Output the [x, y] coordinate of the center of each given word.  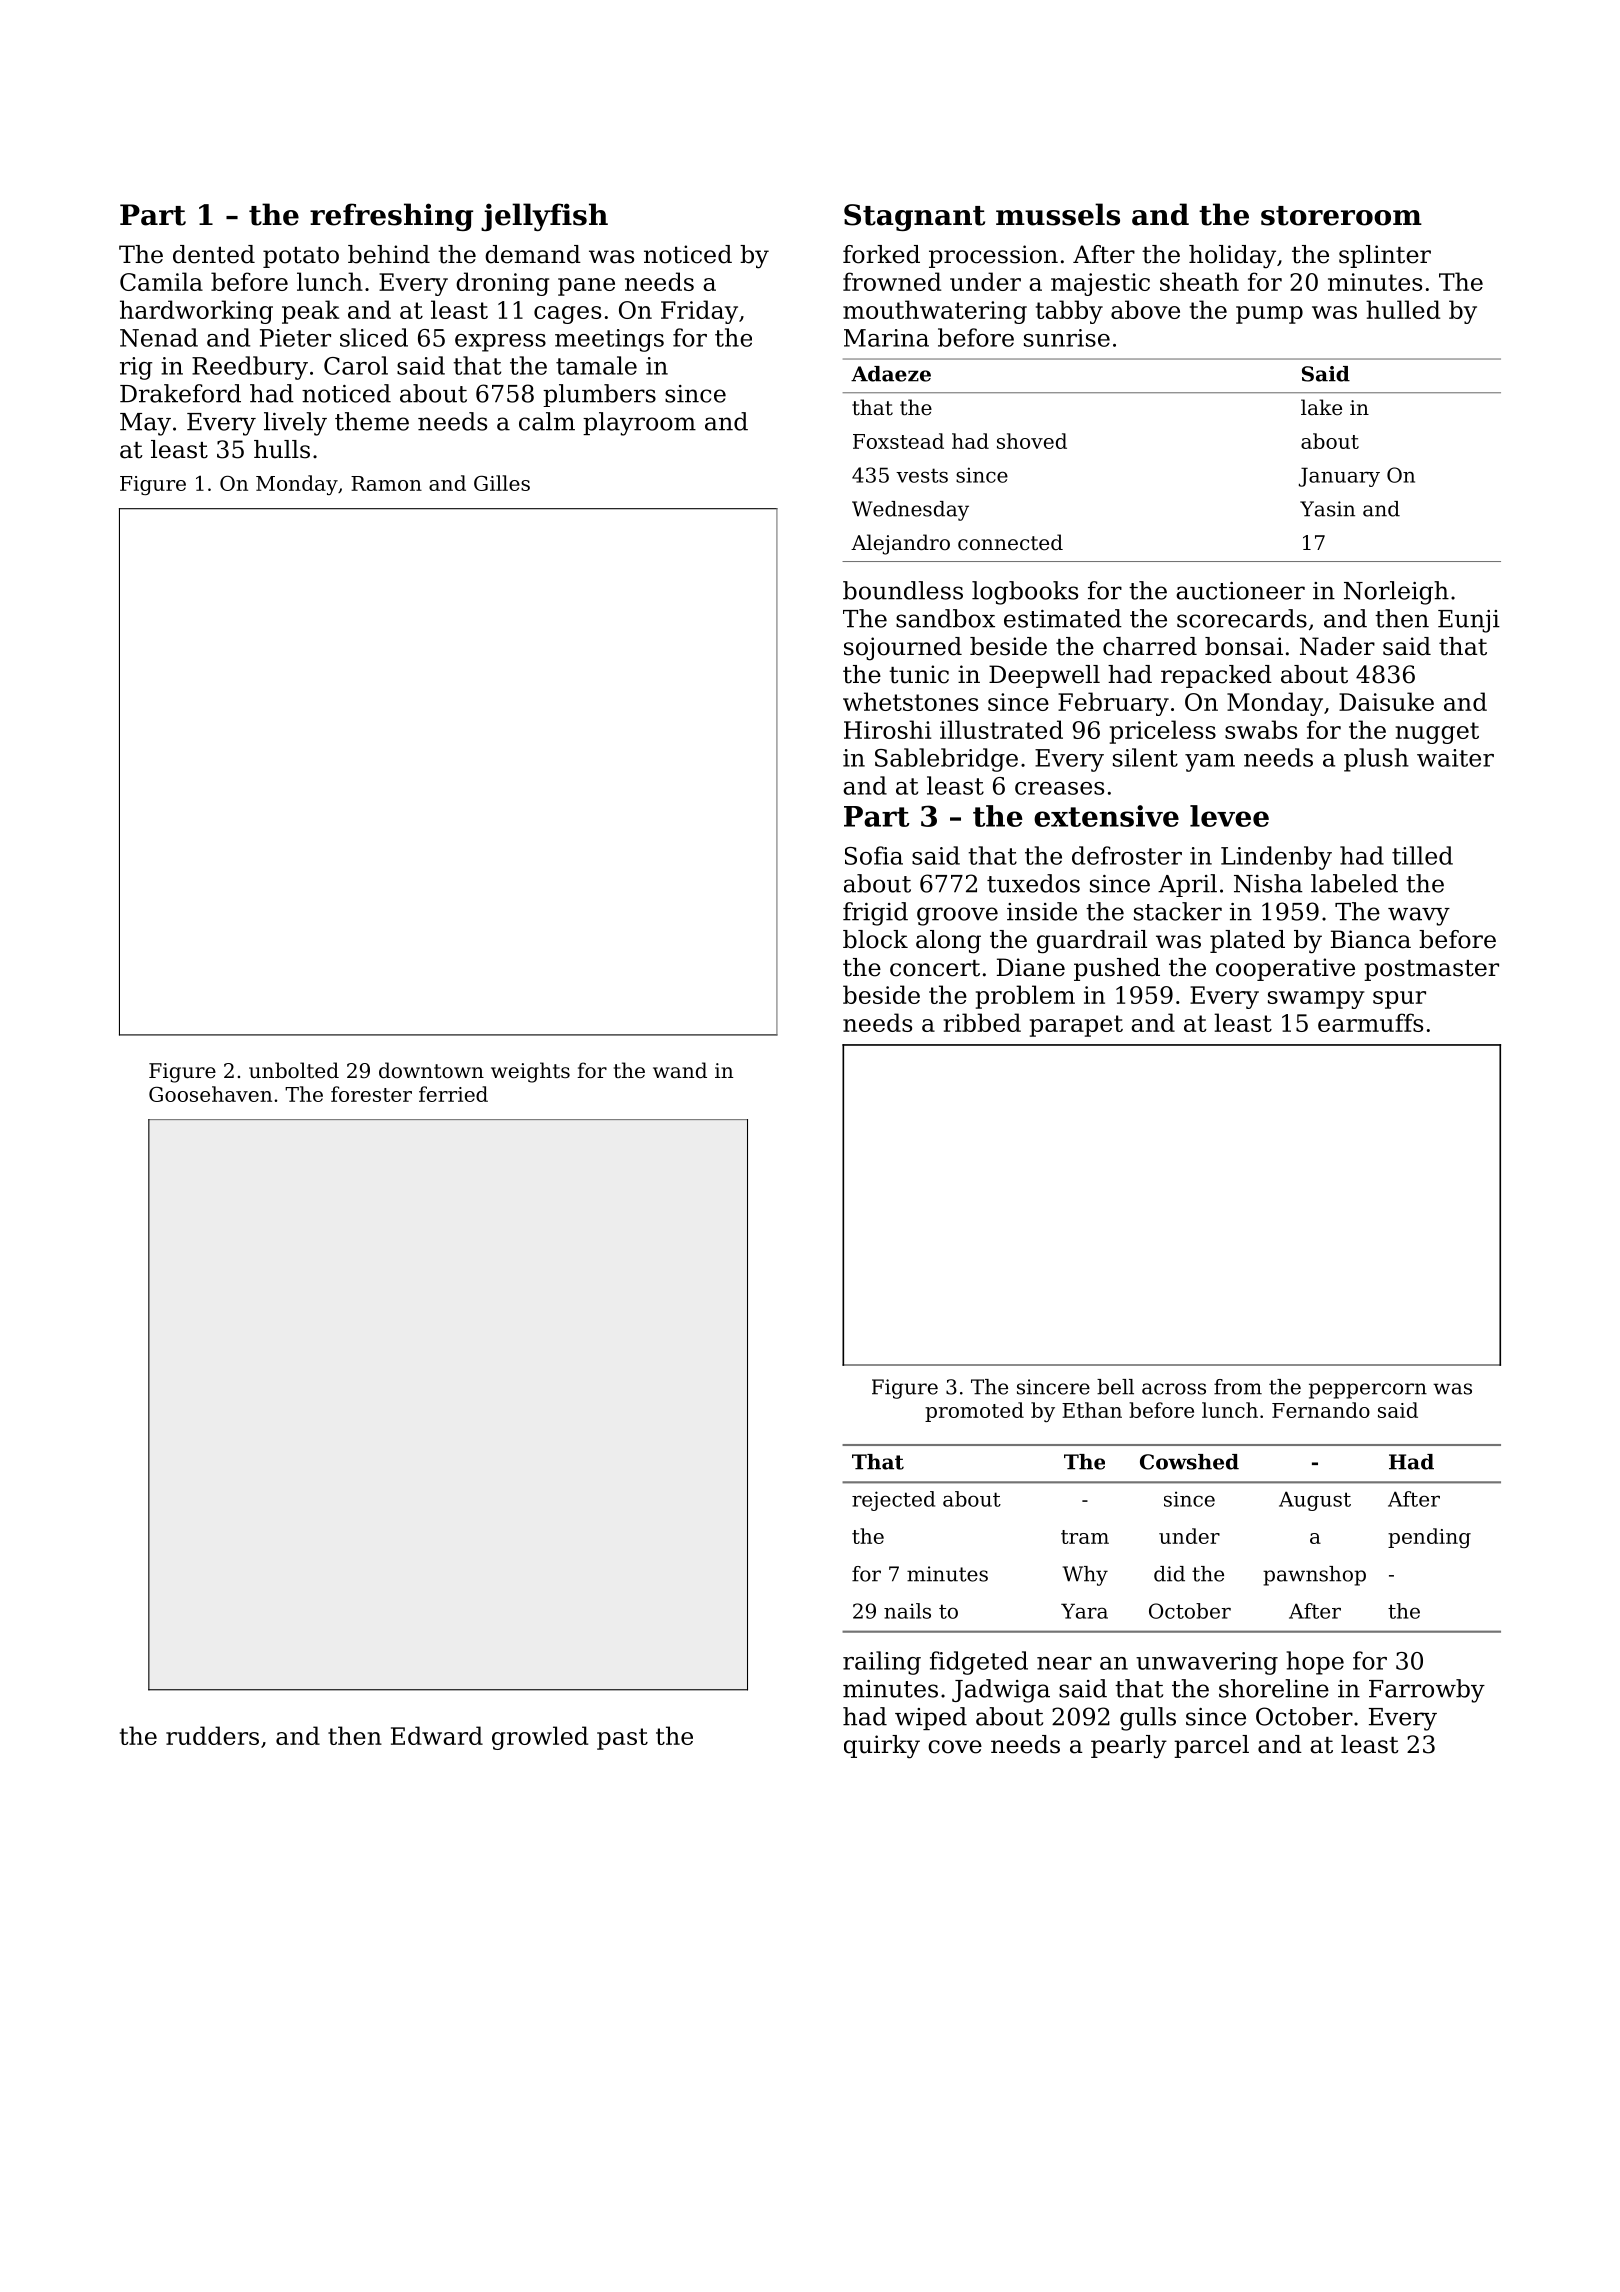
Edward [437, 1735]
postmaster [1431, 970]
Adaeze [891, 374]
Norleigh [1396, 593]
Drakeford [180, 393]
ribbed [982, 1022]
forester [371, 1094]
